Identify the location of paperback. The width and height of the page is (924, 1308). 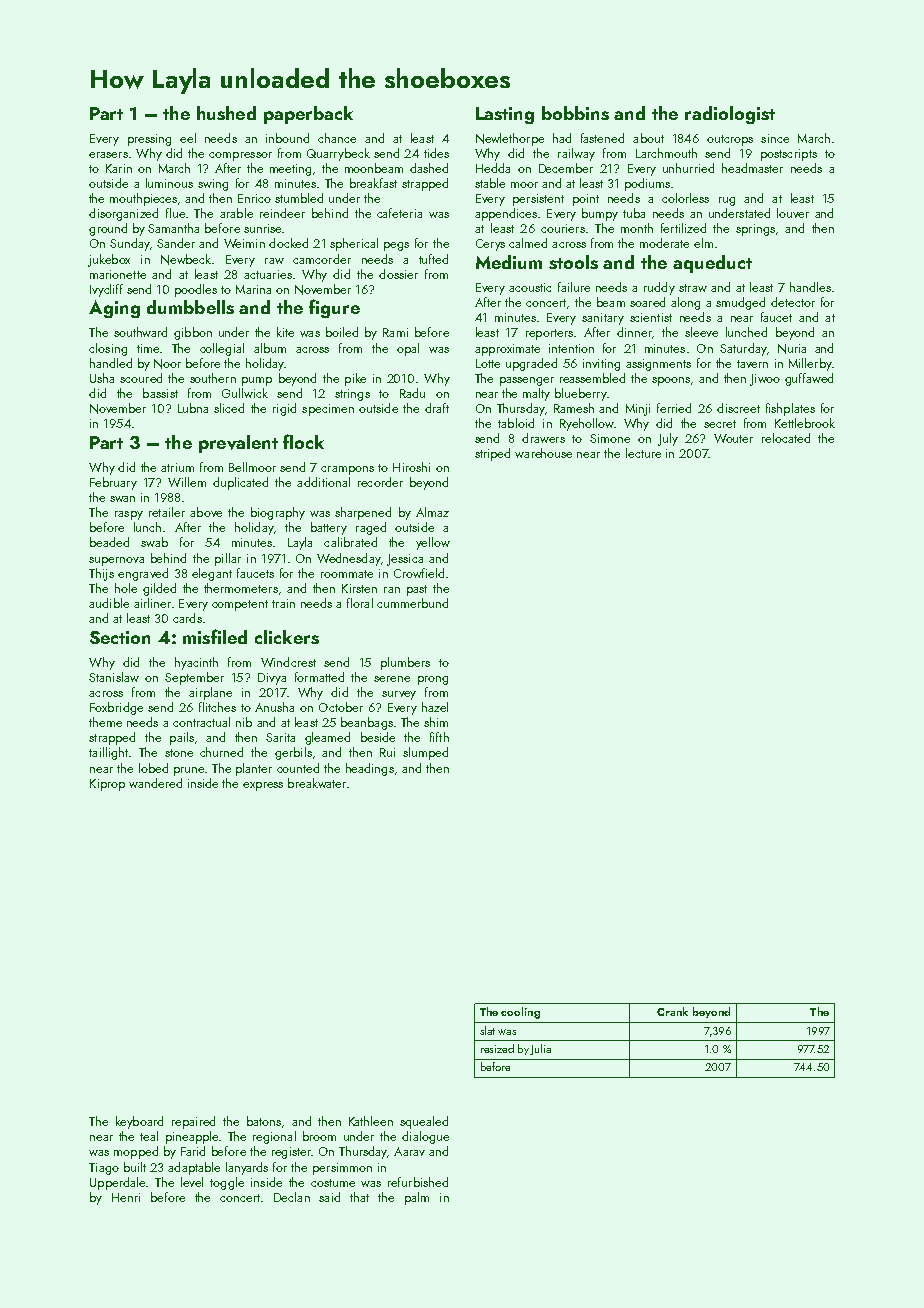
(308, 115).
